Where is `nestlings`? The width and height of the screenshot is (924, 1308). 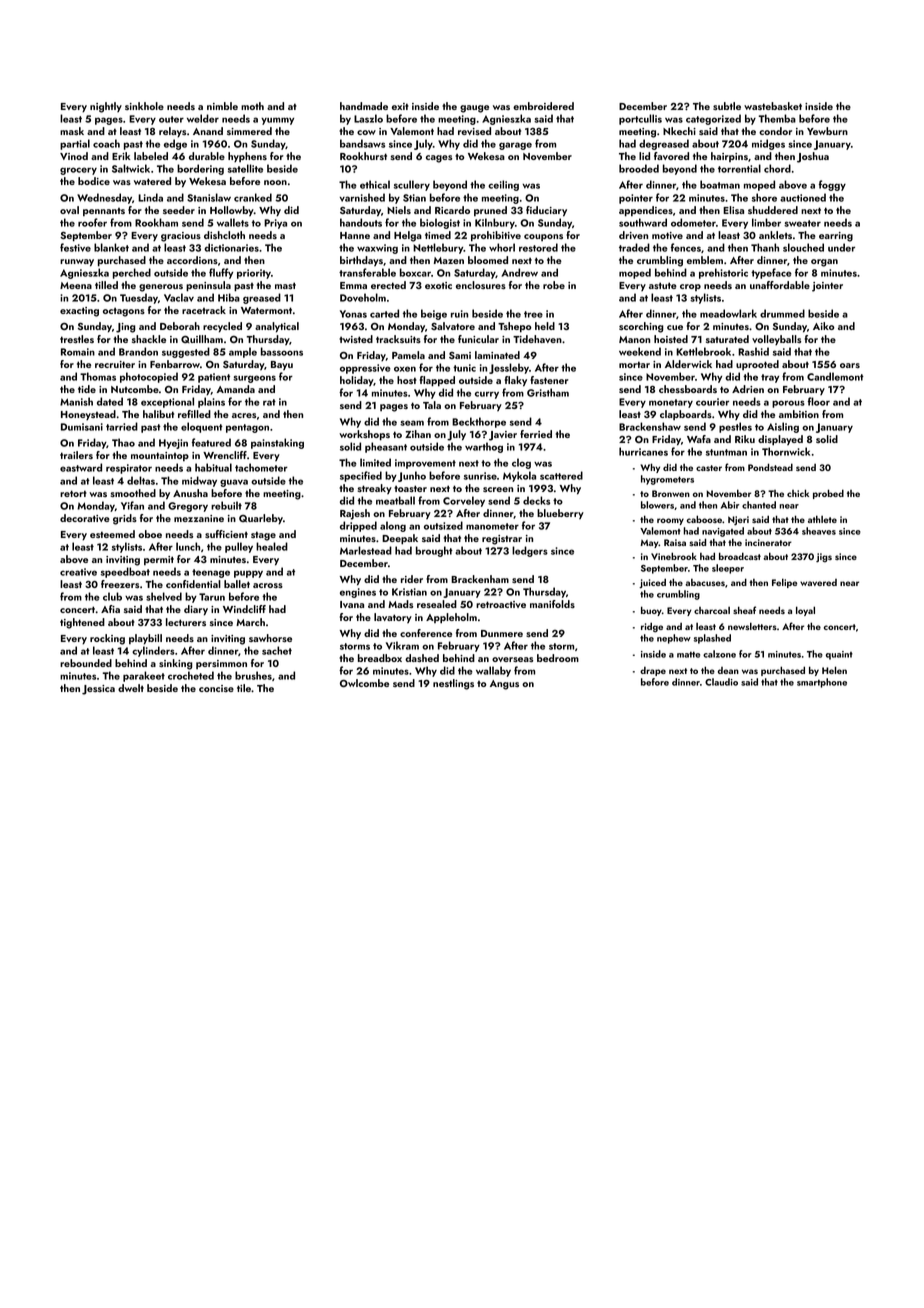
nestlings is located at coordinates (453, 684).
